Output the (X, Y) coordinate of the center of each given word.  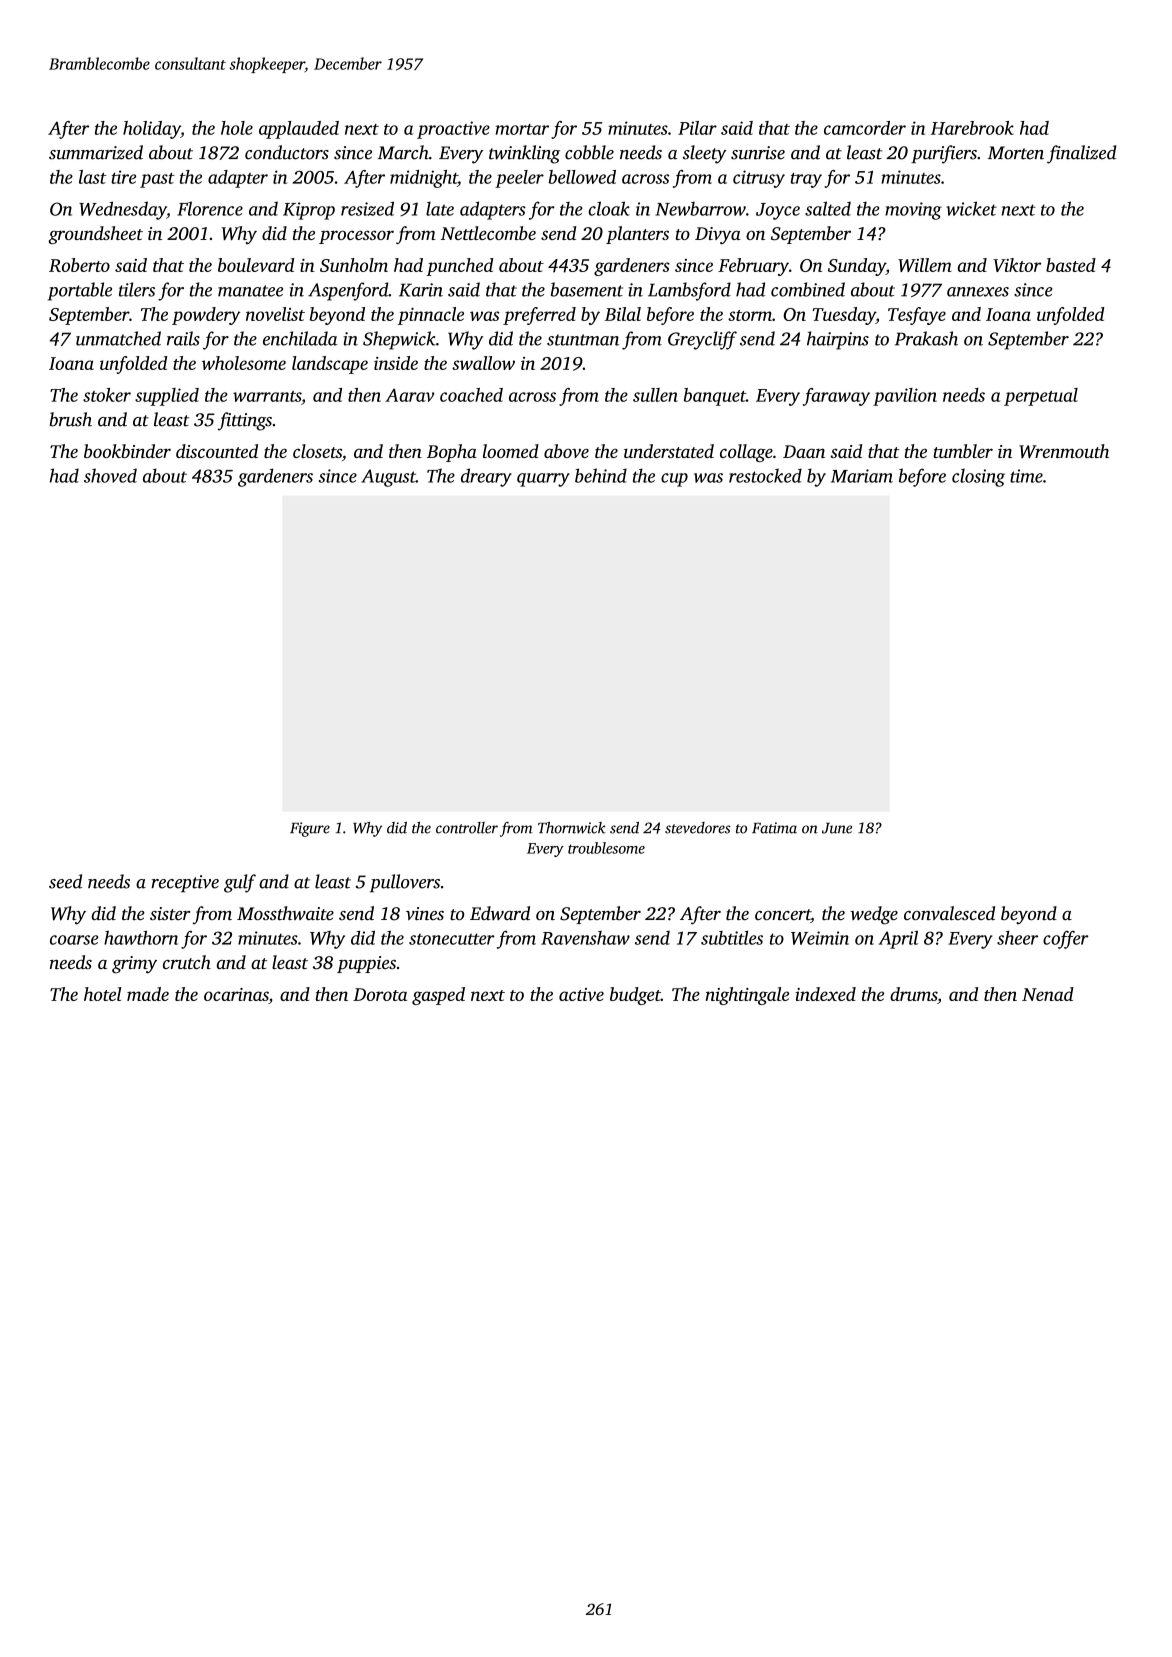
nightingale (747, 996)
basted (1071, 265)
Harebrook (972, 128)
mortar (522, 129)
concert (783, 916)
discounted (217, 451)
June (837, 828)
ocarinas (236, 996)
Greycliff (702, 340)
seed (65, 881)
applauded (299, 130)
